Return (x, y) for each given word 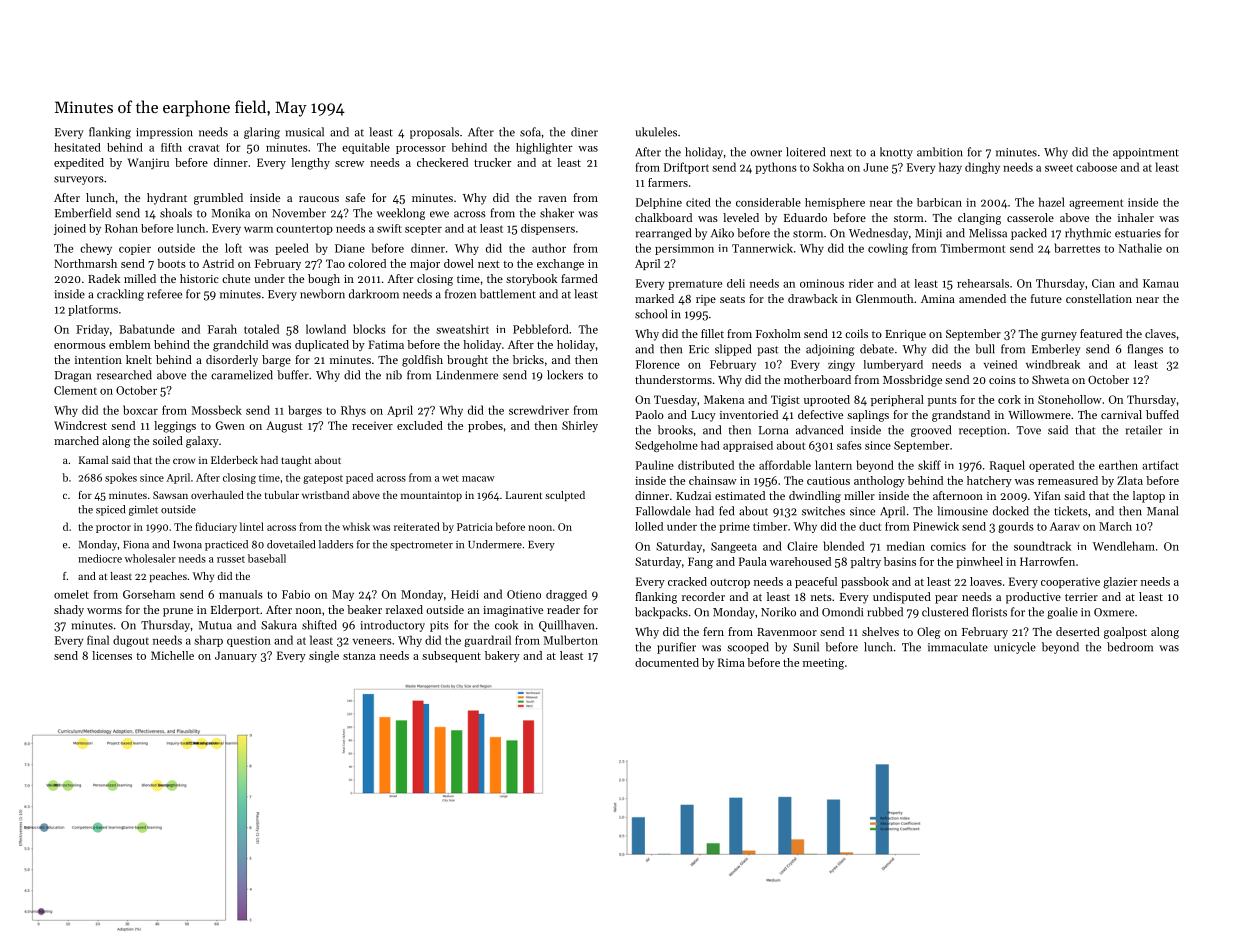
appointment (1146, 153)
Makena (724, 399)
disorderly (232, 361)
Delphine (659, 203)
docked (1011, 511)
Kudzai (693, 495)
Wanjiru (148, 163)
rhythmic (1088, 234)
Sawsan (170, 495)
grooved (931, 431)
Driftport (686, 168)
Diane (350, 248)
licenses (112, 655)
